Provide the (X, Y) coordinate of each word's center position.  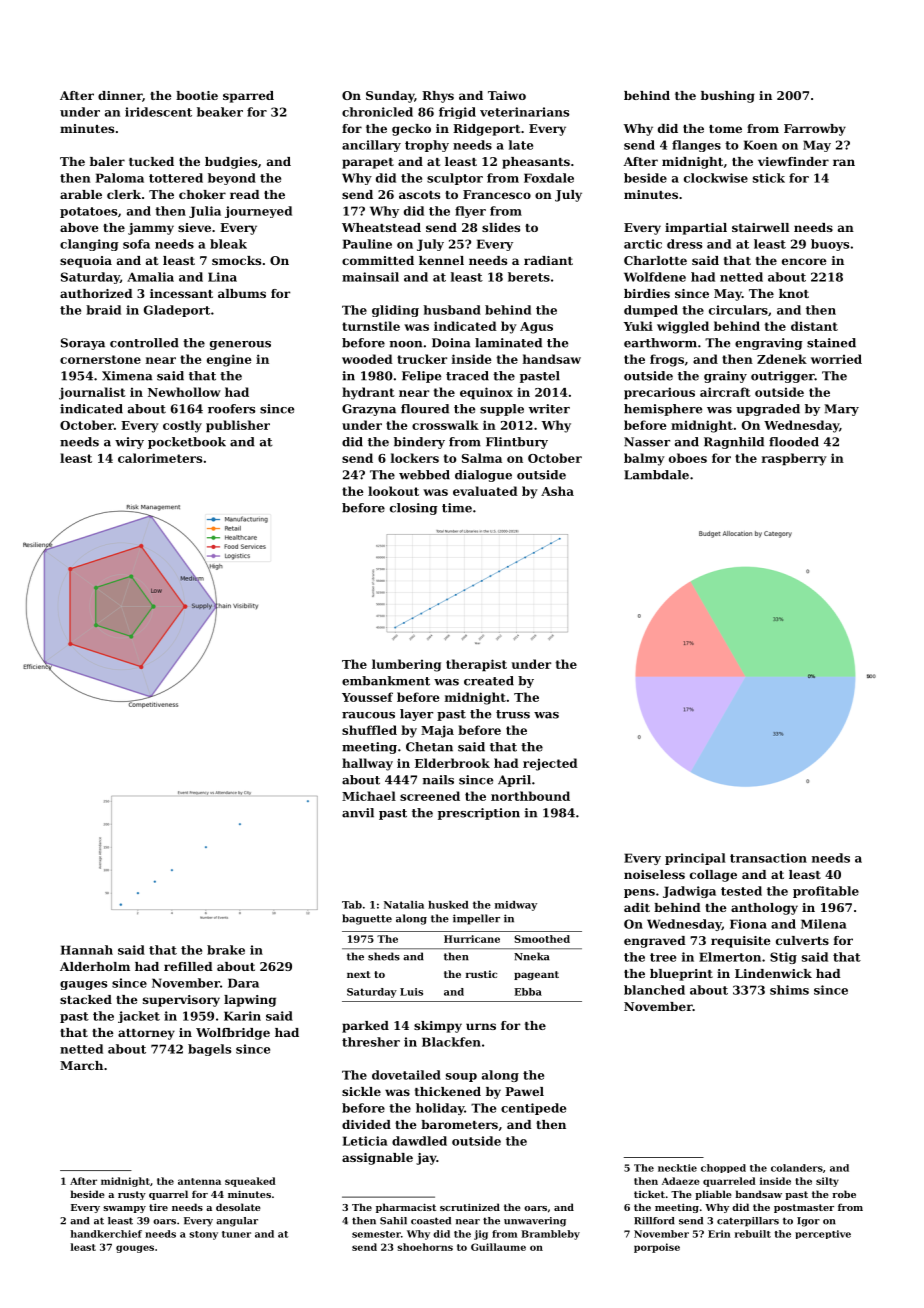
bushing (728, 97)
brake (226, 950)
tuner (236, 1234)
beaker (220, 112)
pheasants (536, 163)
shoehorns (425, 1247)
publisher (238, 426)
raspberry (794, 459)
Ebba (528, 992)
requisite (741, 942)
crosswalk (445, 425)
